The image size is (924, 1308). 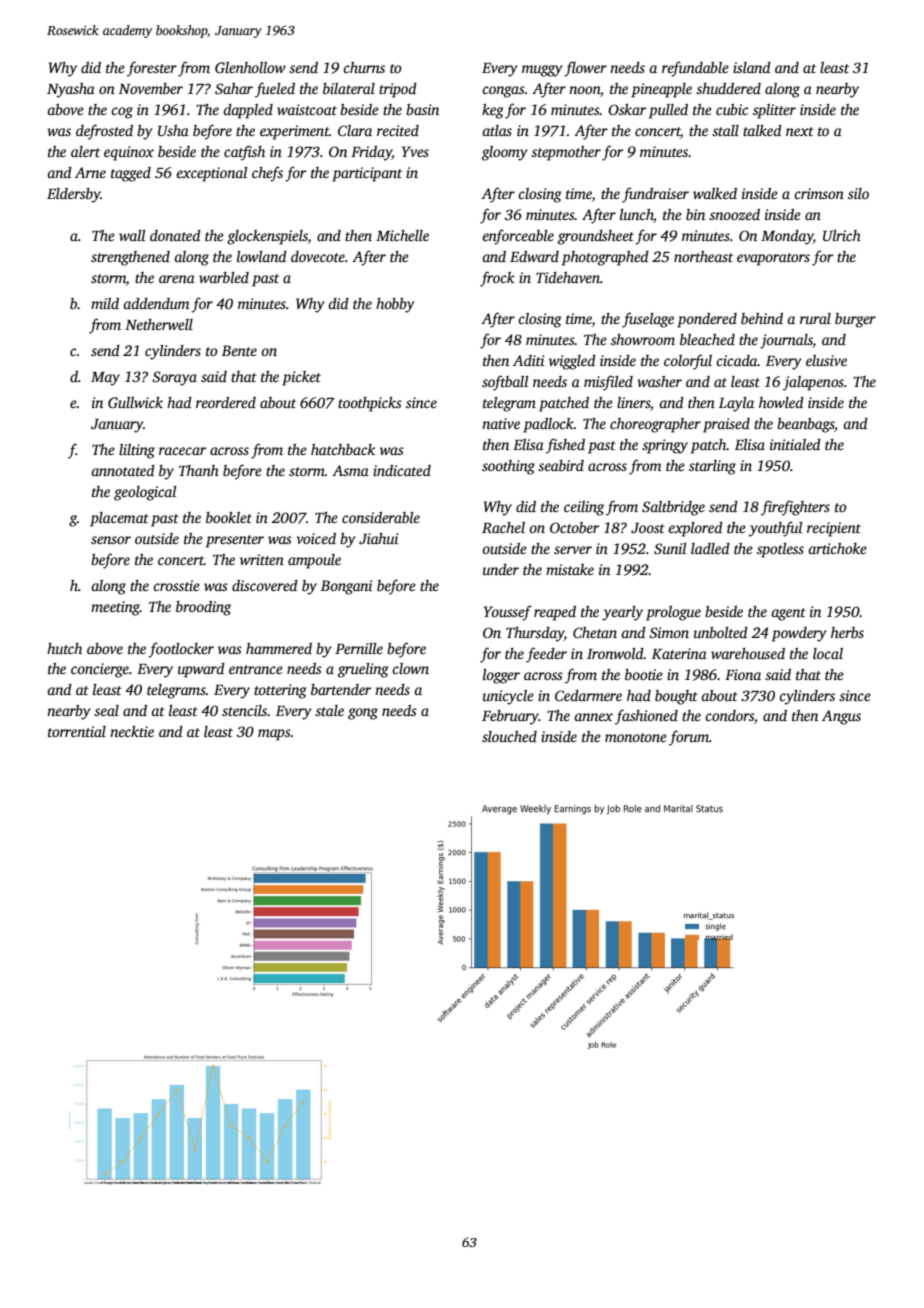 I want to click on hutch, so click(x=64, y=648).
